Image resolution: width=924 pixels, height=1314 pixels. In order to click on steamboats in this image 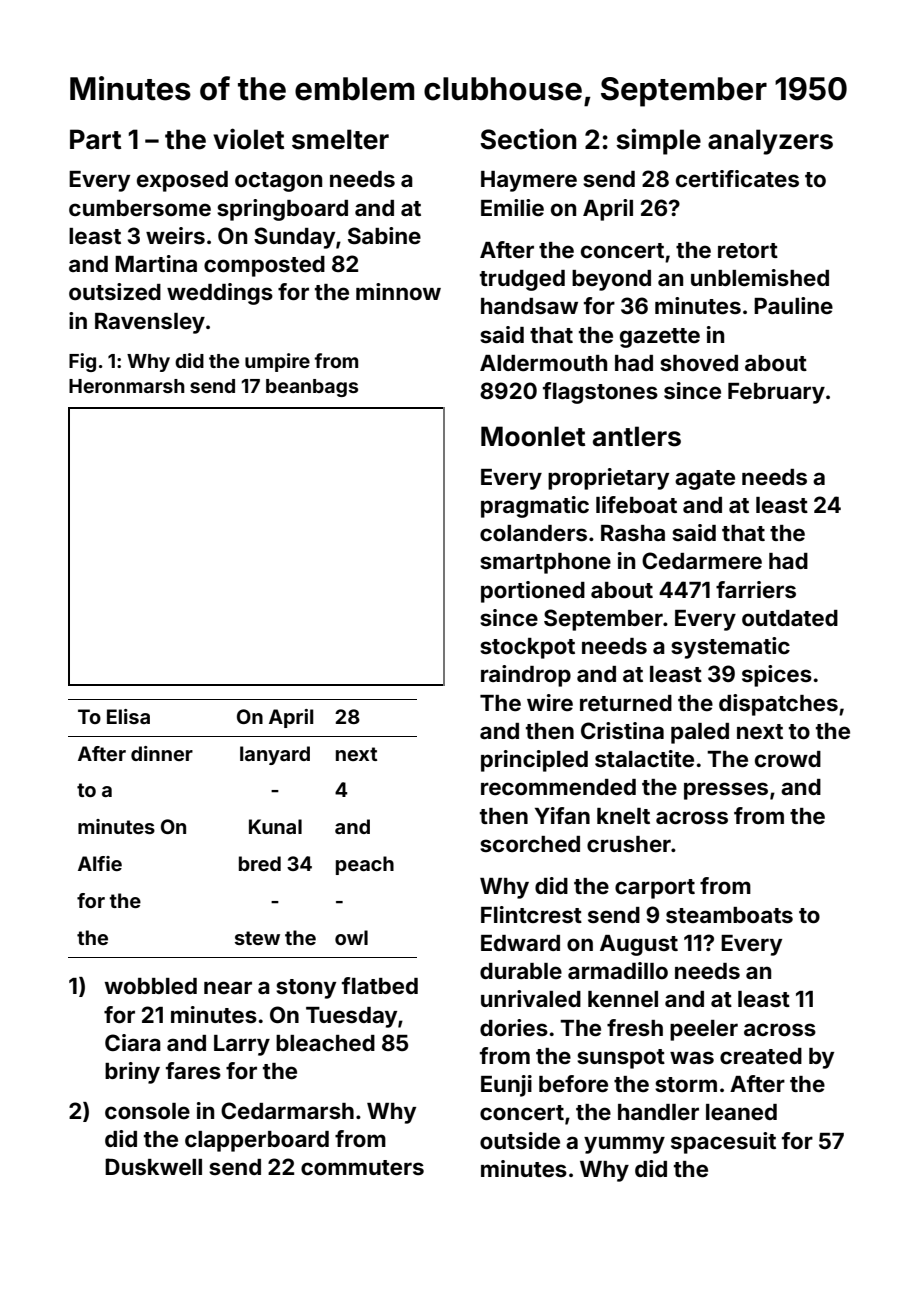, I will do `click(729, 915)`.
